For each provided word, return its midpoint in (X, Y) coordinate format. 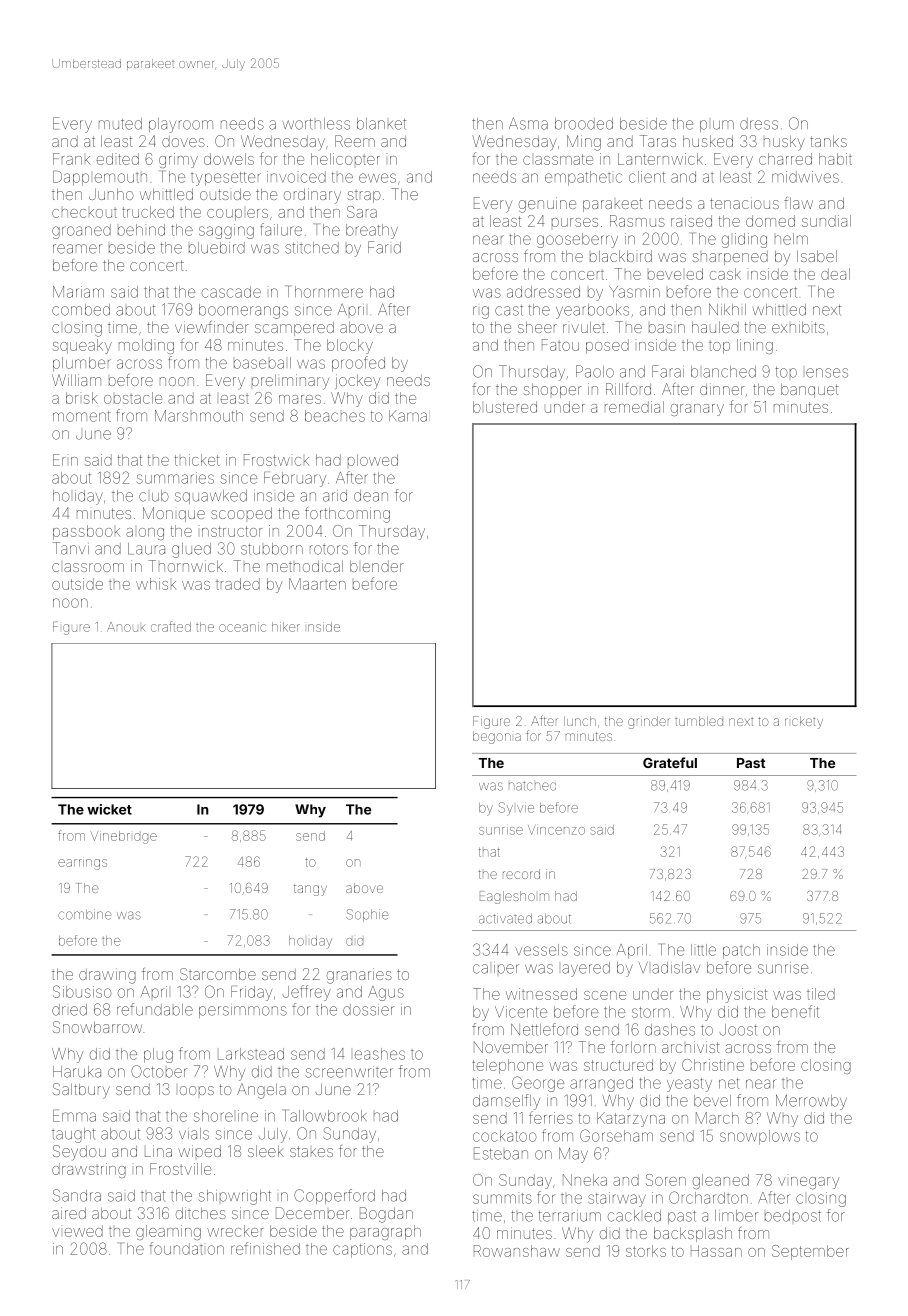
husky (784, 143)
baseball (262, 363)
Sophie (367, 915)
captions (362, 1250)
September (810, 1252)
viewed (77, 1231)
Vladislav (669, 968)
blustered (505, 407)
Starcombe (218, 974)
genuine (547, 205)
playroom (181, 125)
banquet (810, 390)
